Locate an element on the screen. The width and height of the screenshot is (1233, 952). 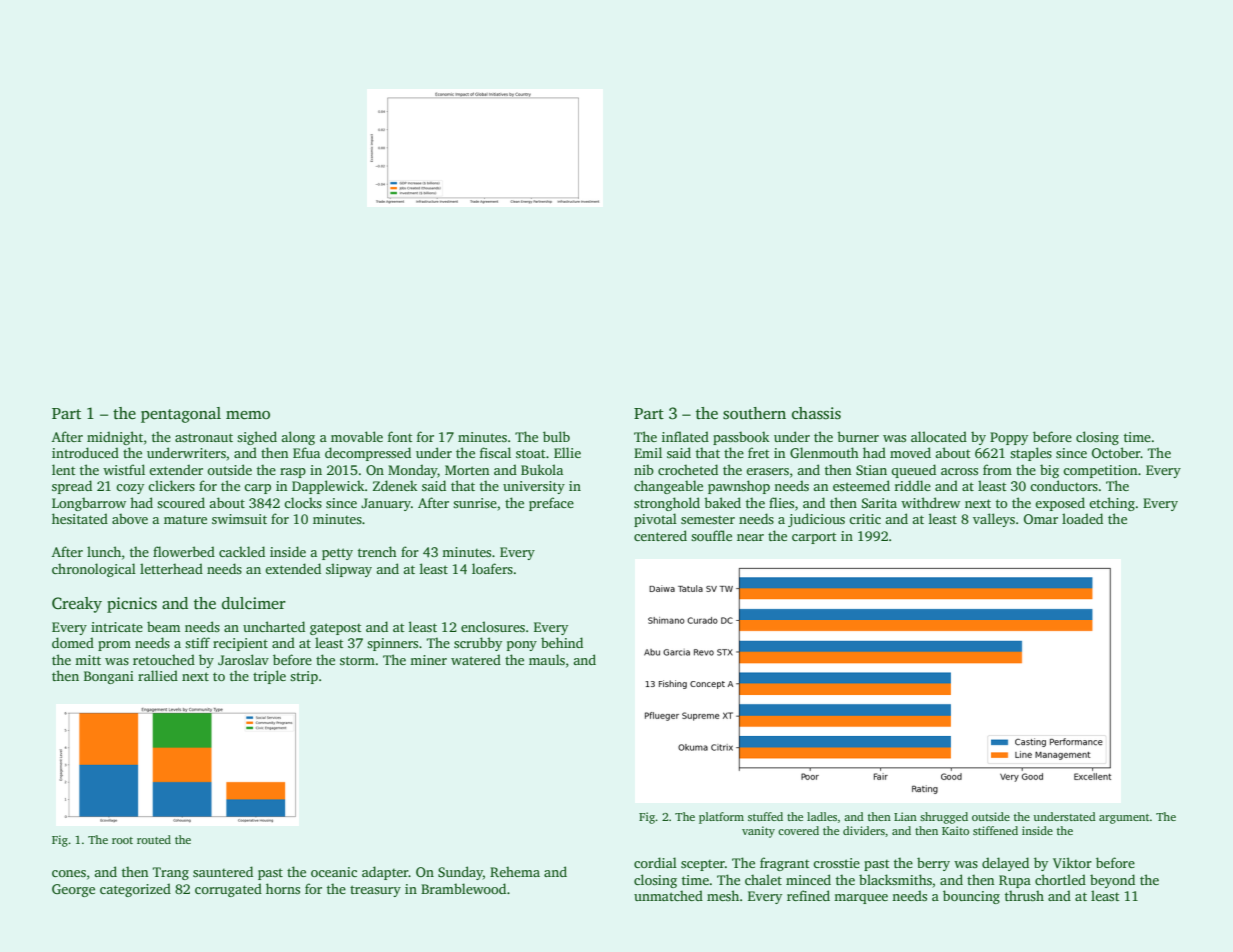
centered is located at coordinates (660, 535).
